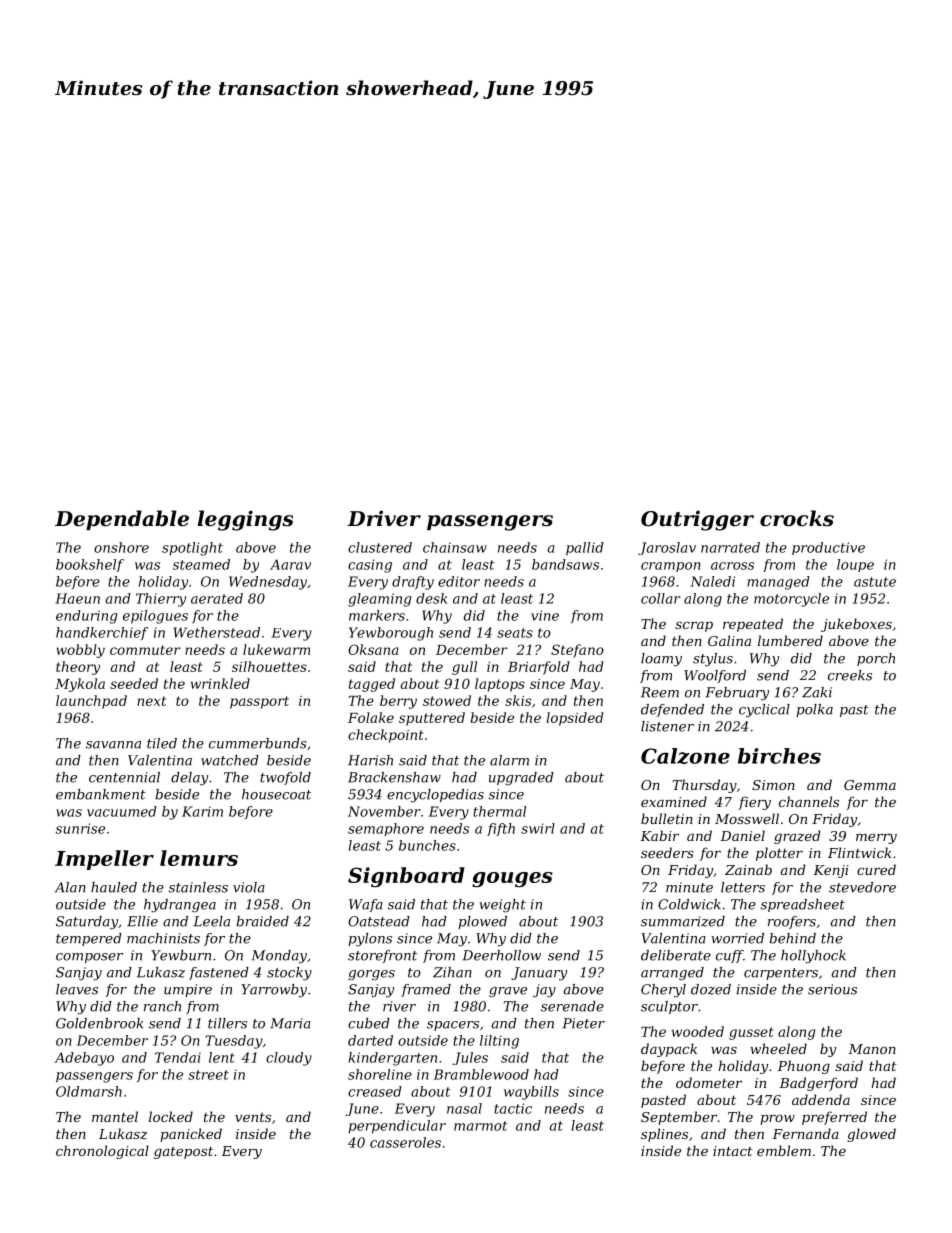 This document has width=952, height=1233. Describe the element at coordinates (509, 760) in the document. I see `alarm` at that location.
